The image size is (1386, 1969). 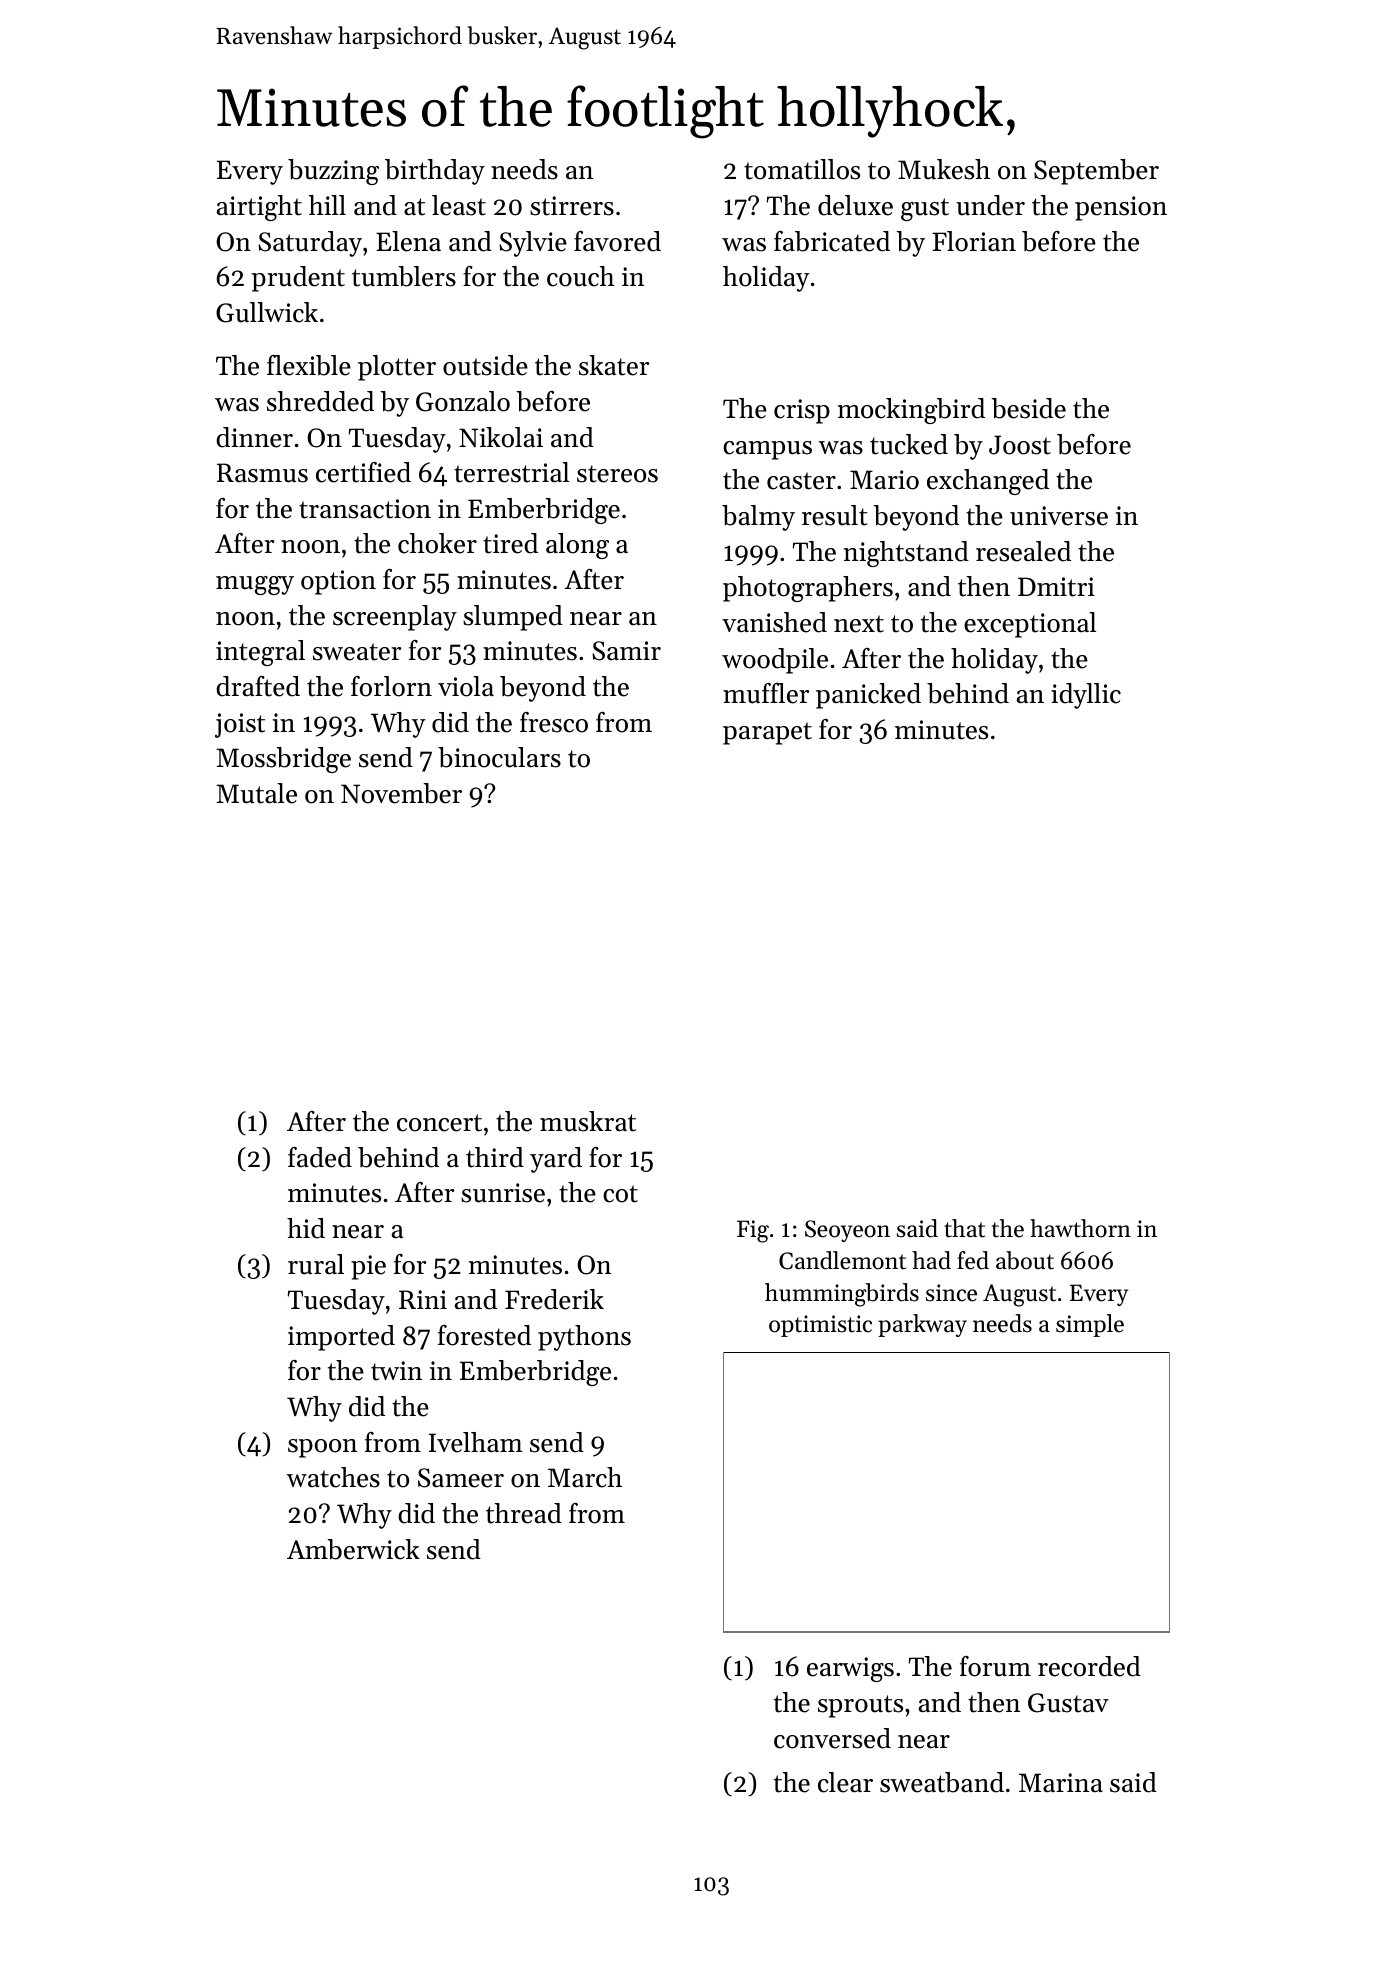 What do you see at coordinates (964, 1228) in the image?
I see `that` at bounding box center [964, 1228].
